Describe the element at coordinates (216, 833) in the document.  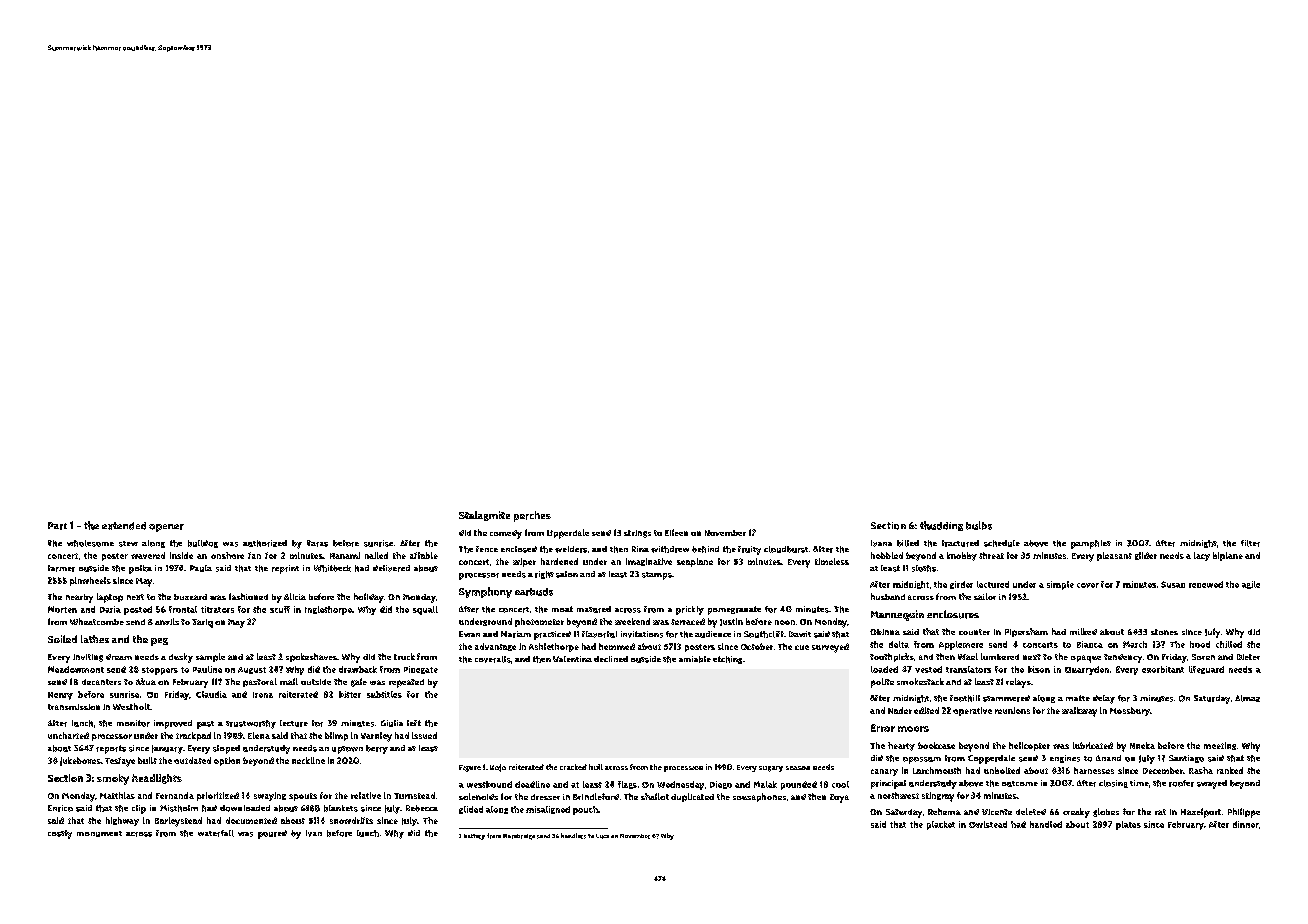
I see `waterfall` at that location.
